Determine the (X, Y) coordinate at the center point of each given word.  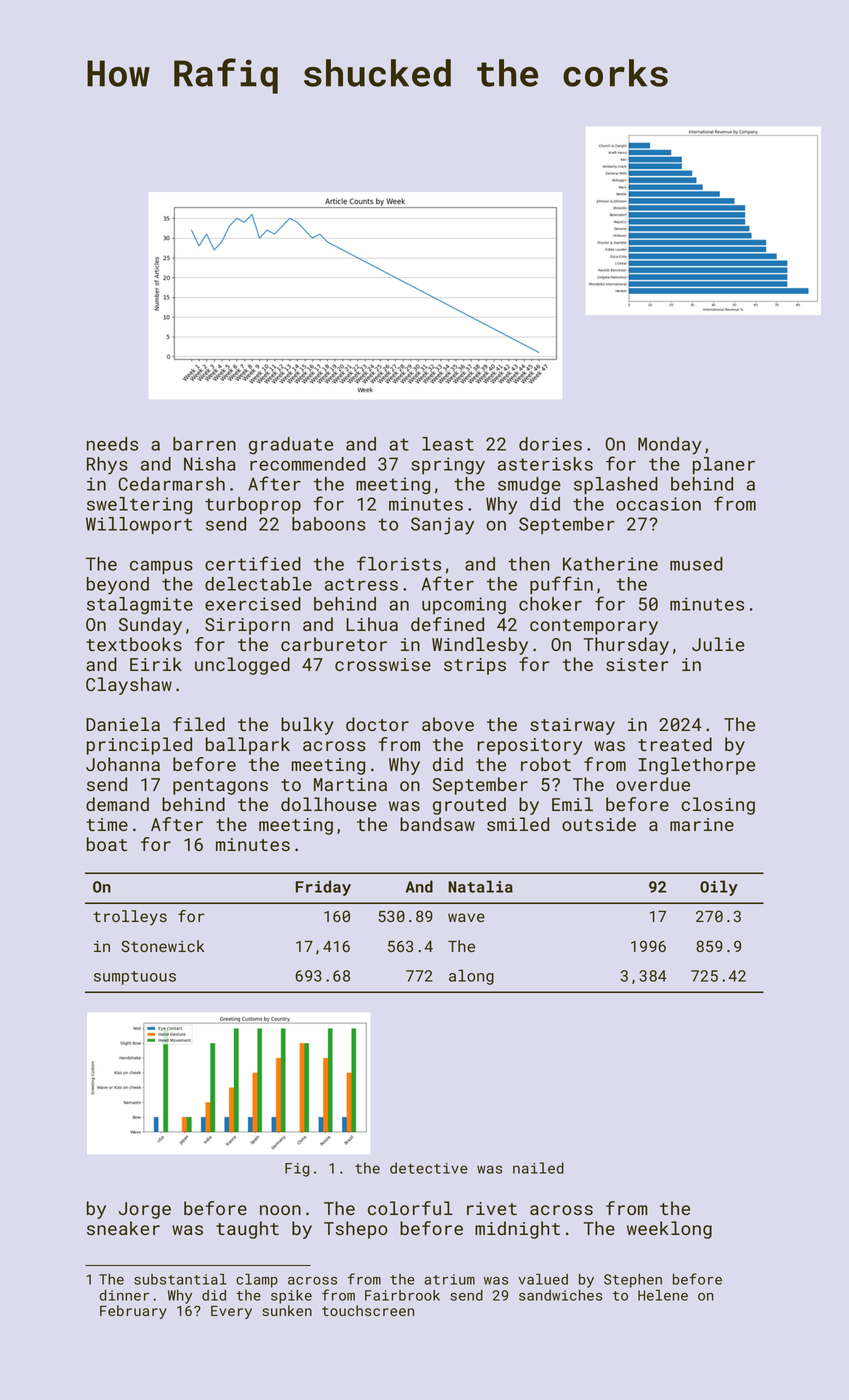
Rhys (107, 466)
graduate (291, 446)
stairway (572, 726)
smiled (518, 824)
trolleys (130, 918)
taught (247, 1230)
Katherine (610, 564)
